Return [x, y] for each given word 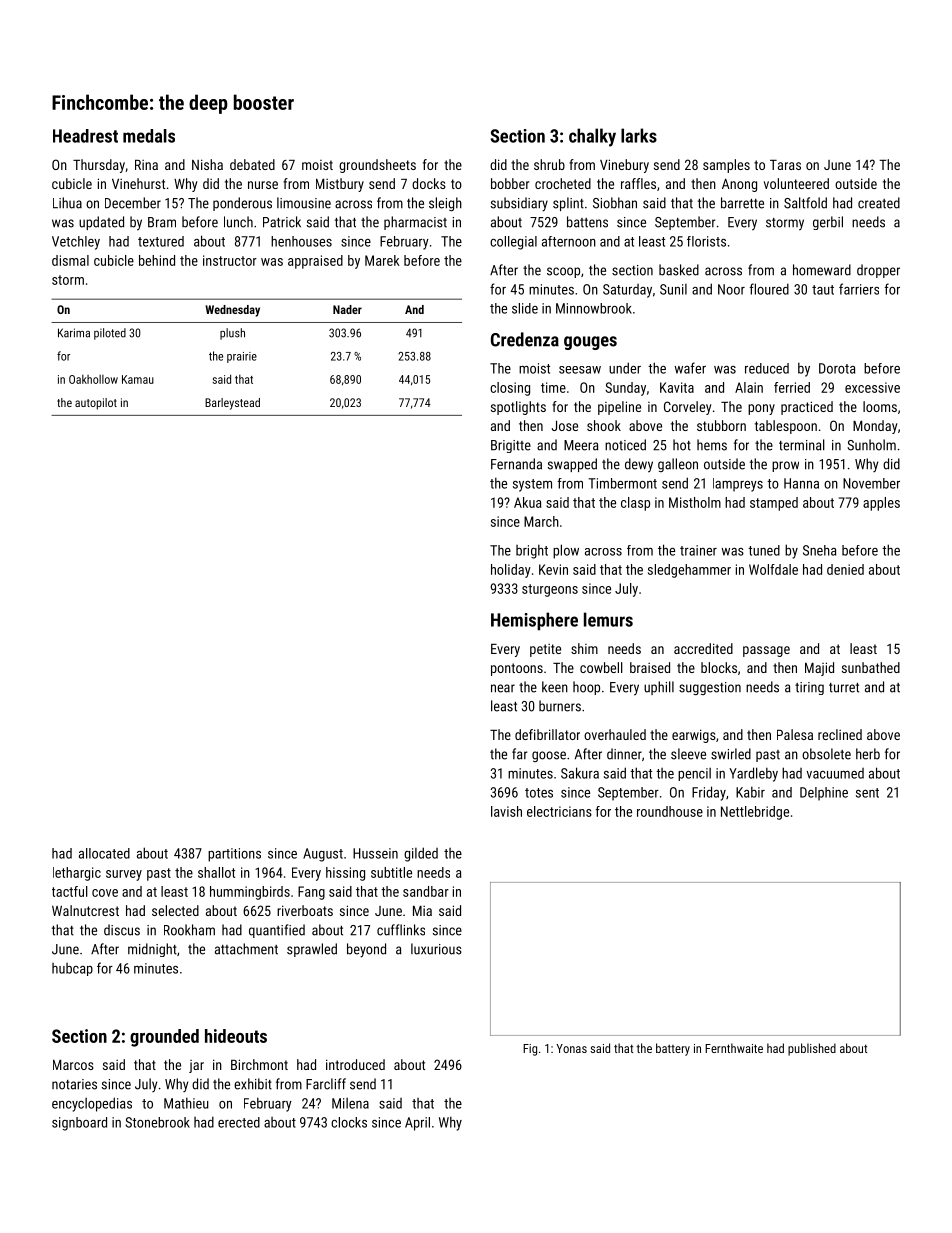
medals [149, 136]
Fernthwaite [734, 1048]
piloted [110, 334]
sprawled [312, 950]
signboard [79, 1124]
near [503, 688]
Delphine [824, 794]
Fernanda [516, 464]
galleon [678, 465]
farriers [859, 289]
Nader [347, 309]
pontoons [517, 669]
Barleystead [232, 404]
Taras [785, 164]
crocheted [563, 183]
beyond [366, 950]
